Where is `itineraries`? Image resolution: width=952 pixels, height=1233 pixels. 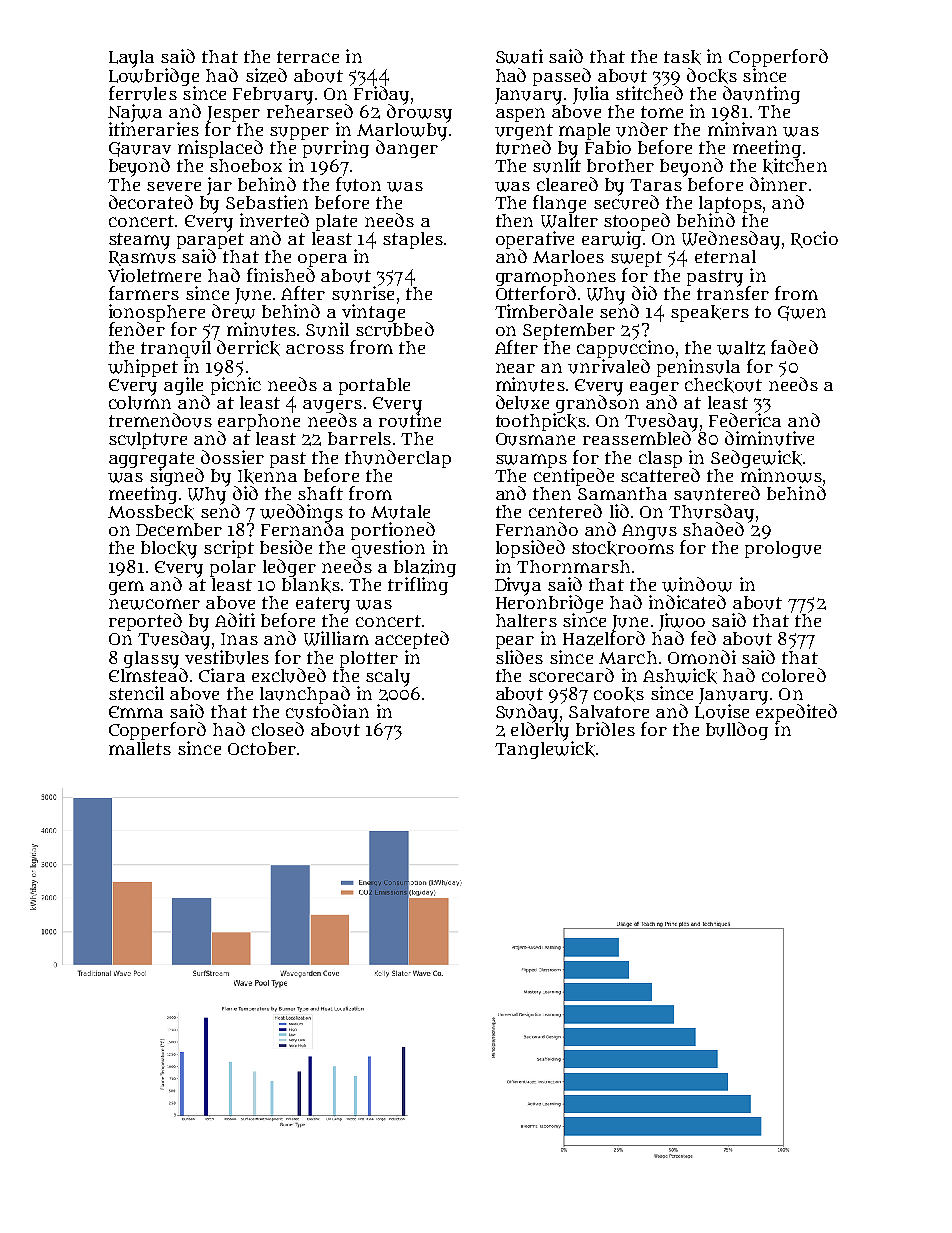
itineraries is located at coordinates (154, 129).
